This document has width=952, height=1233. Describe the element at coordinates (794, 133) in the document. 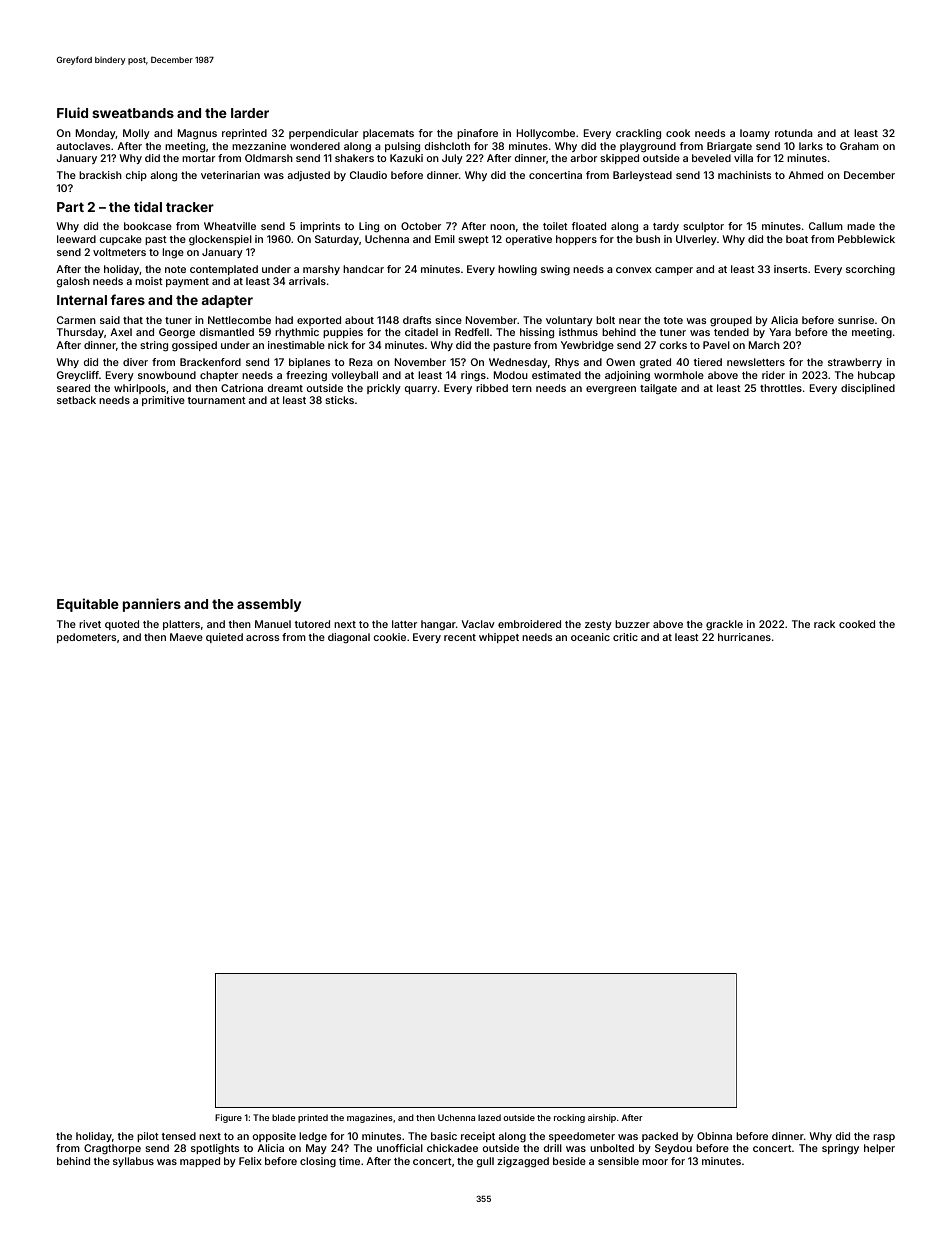

I see `rotunda` at that location.
